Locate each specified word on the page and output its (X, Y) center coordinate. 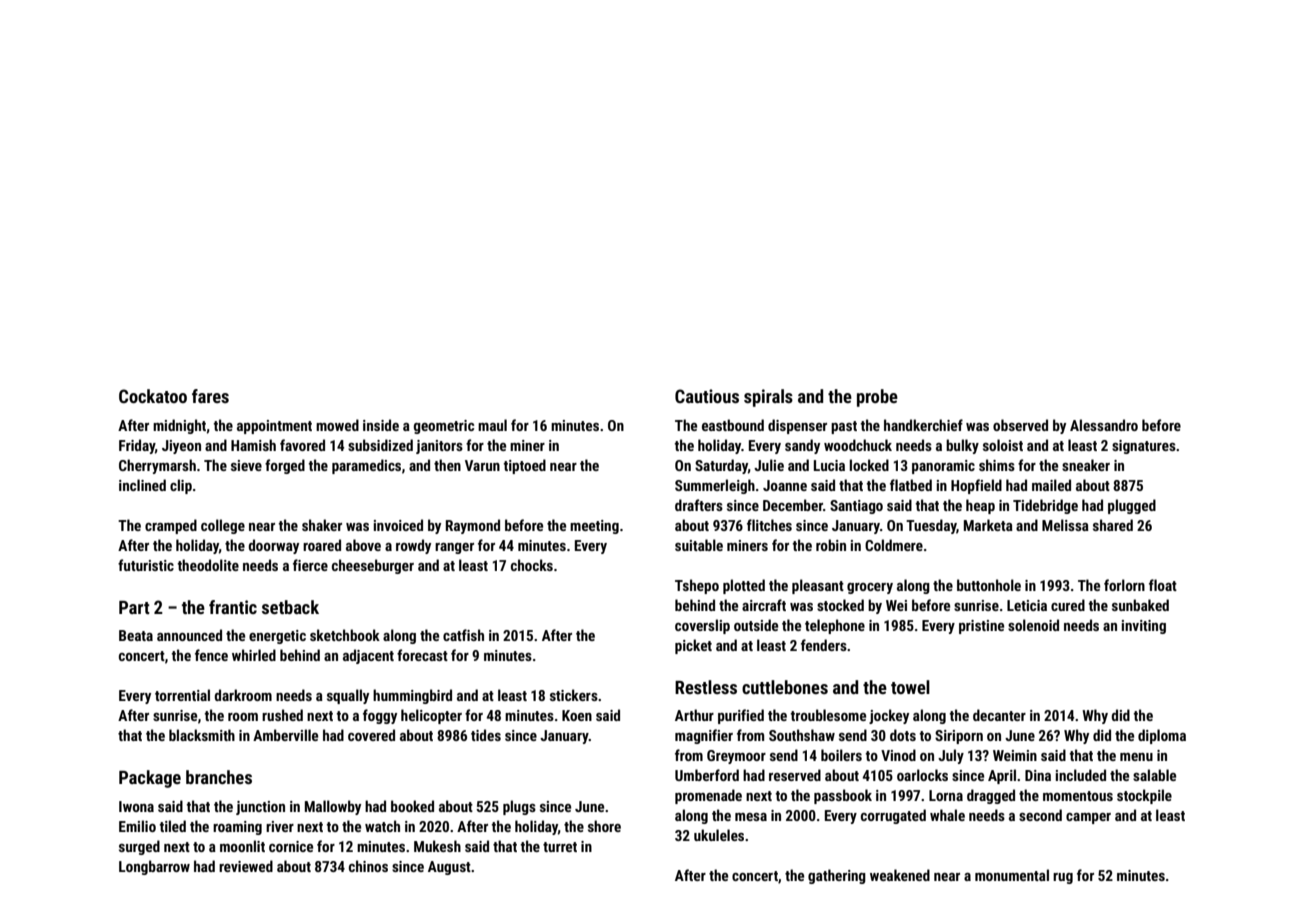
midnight (179, 426)
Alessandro (1104, 425)
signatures (1144, 447)
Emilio (137, 826)
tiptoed (524, 466)
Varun (482, 465)
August (449, 868)
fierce (310, 565)
